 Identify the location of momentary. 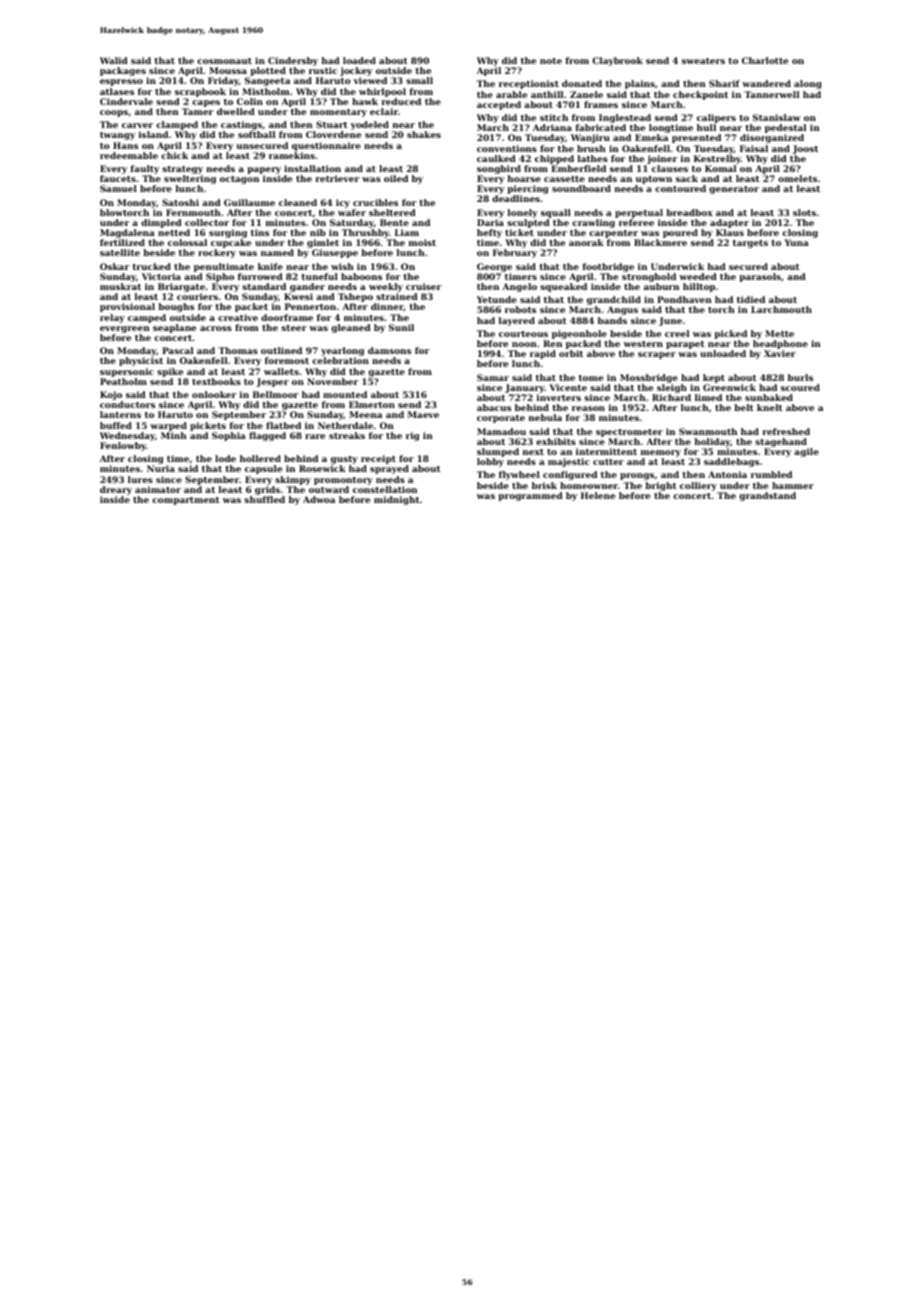
(338, 113).
